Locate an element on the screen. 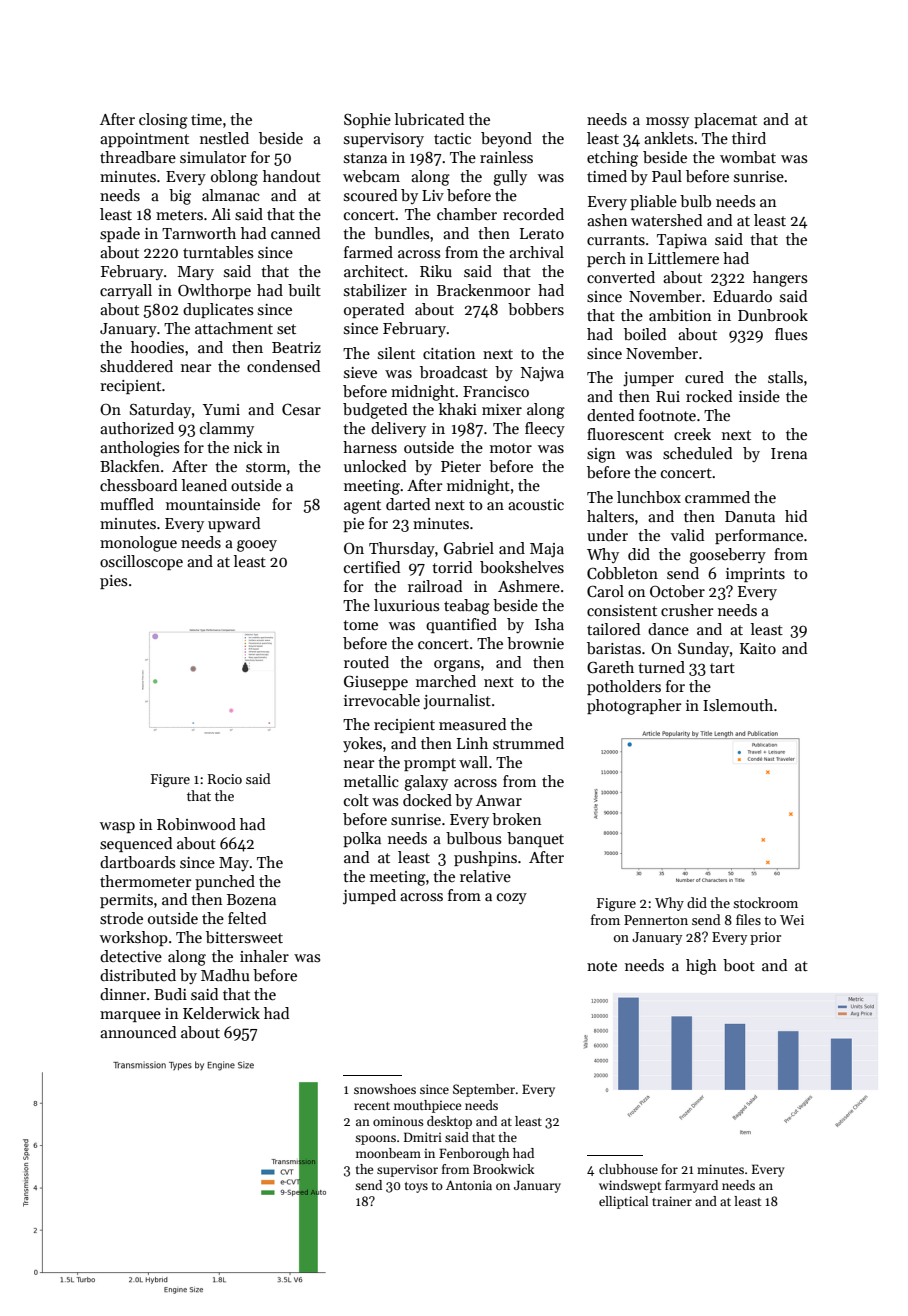 The height and width of the screenshot is (1316, 908). boot is located at coordinates (739, 965).
